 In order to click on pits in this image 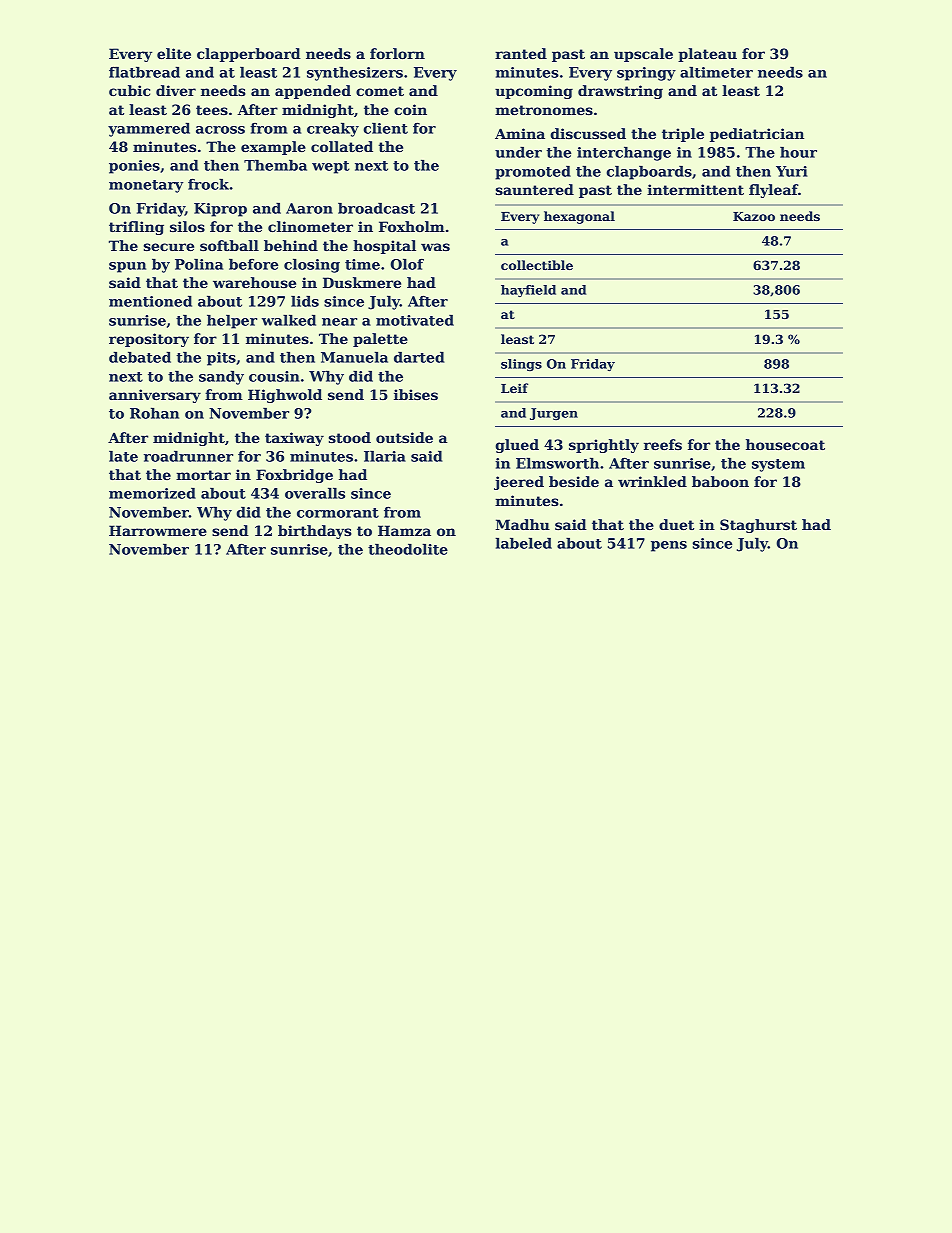, I will do `click(221, 359)`.
